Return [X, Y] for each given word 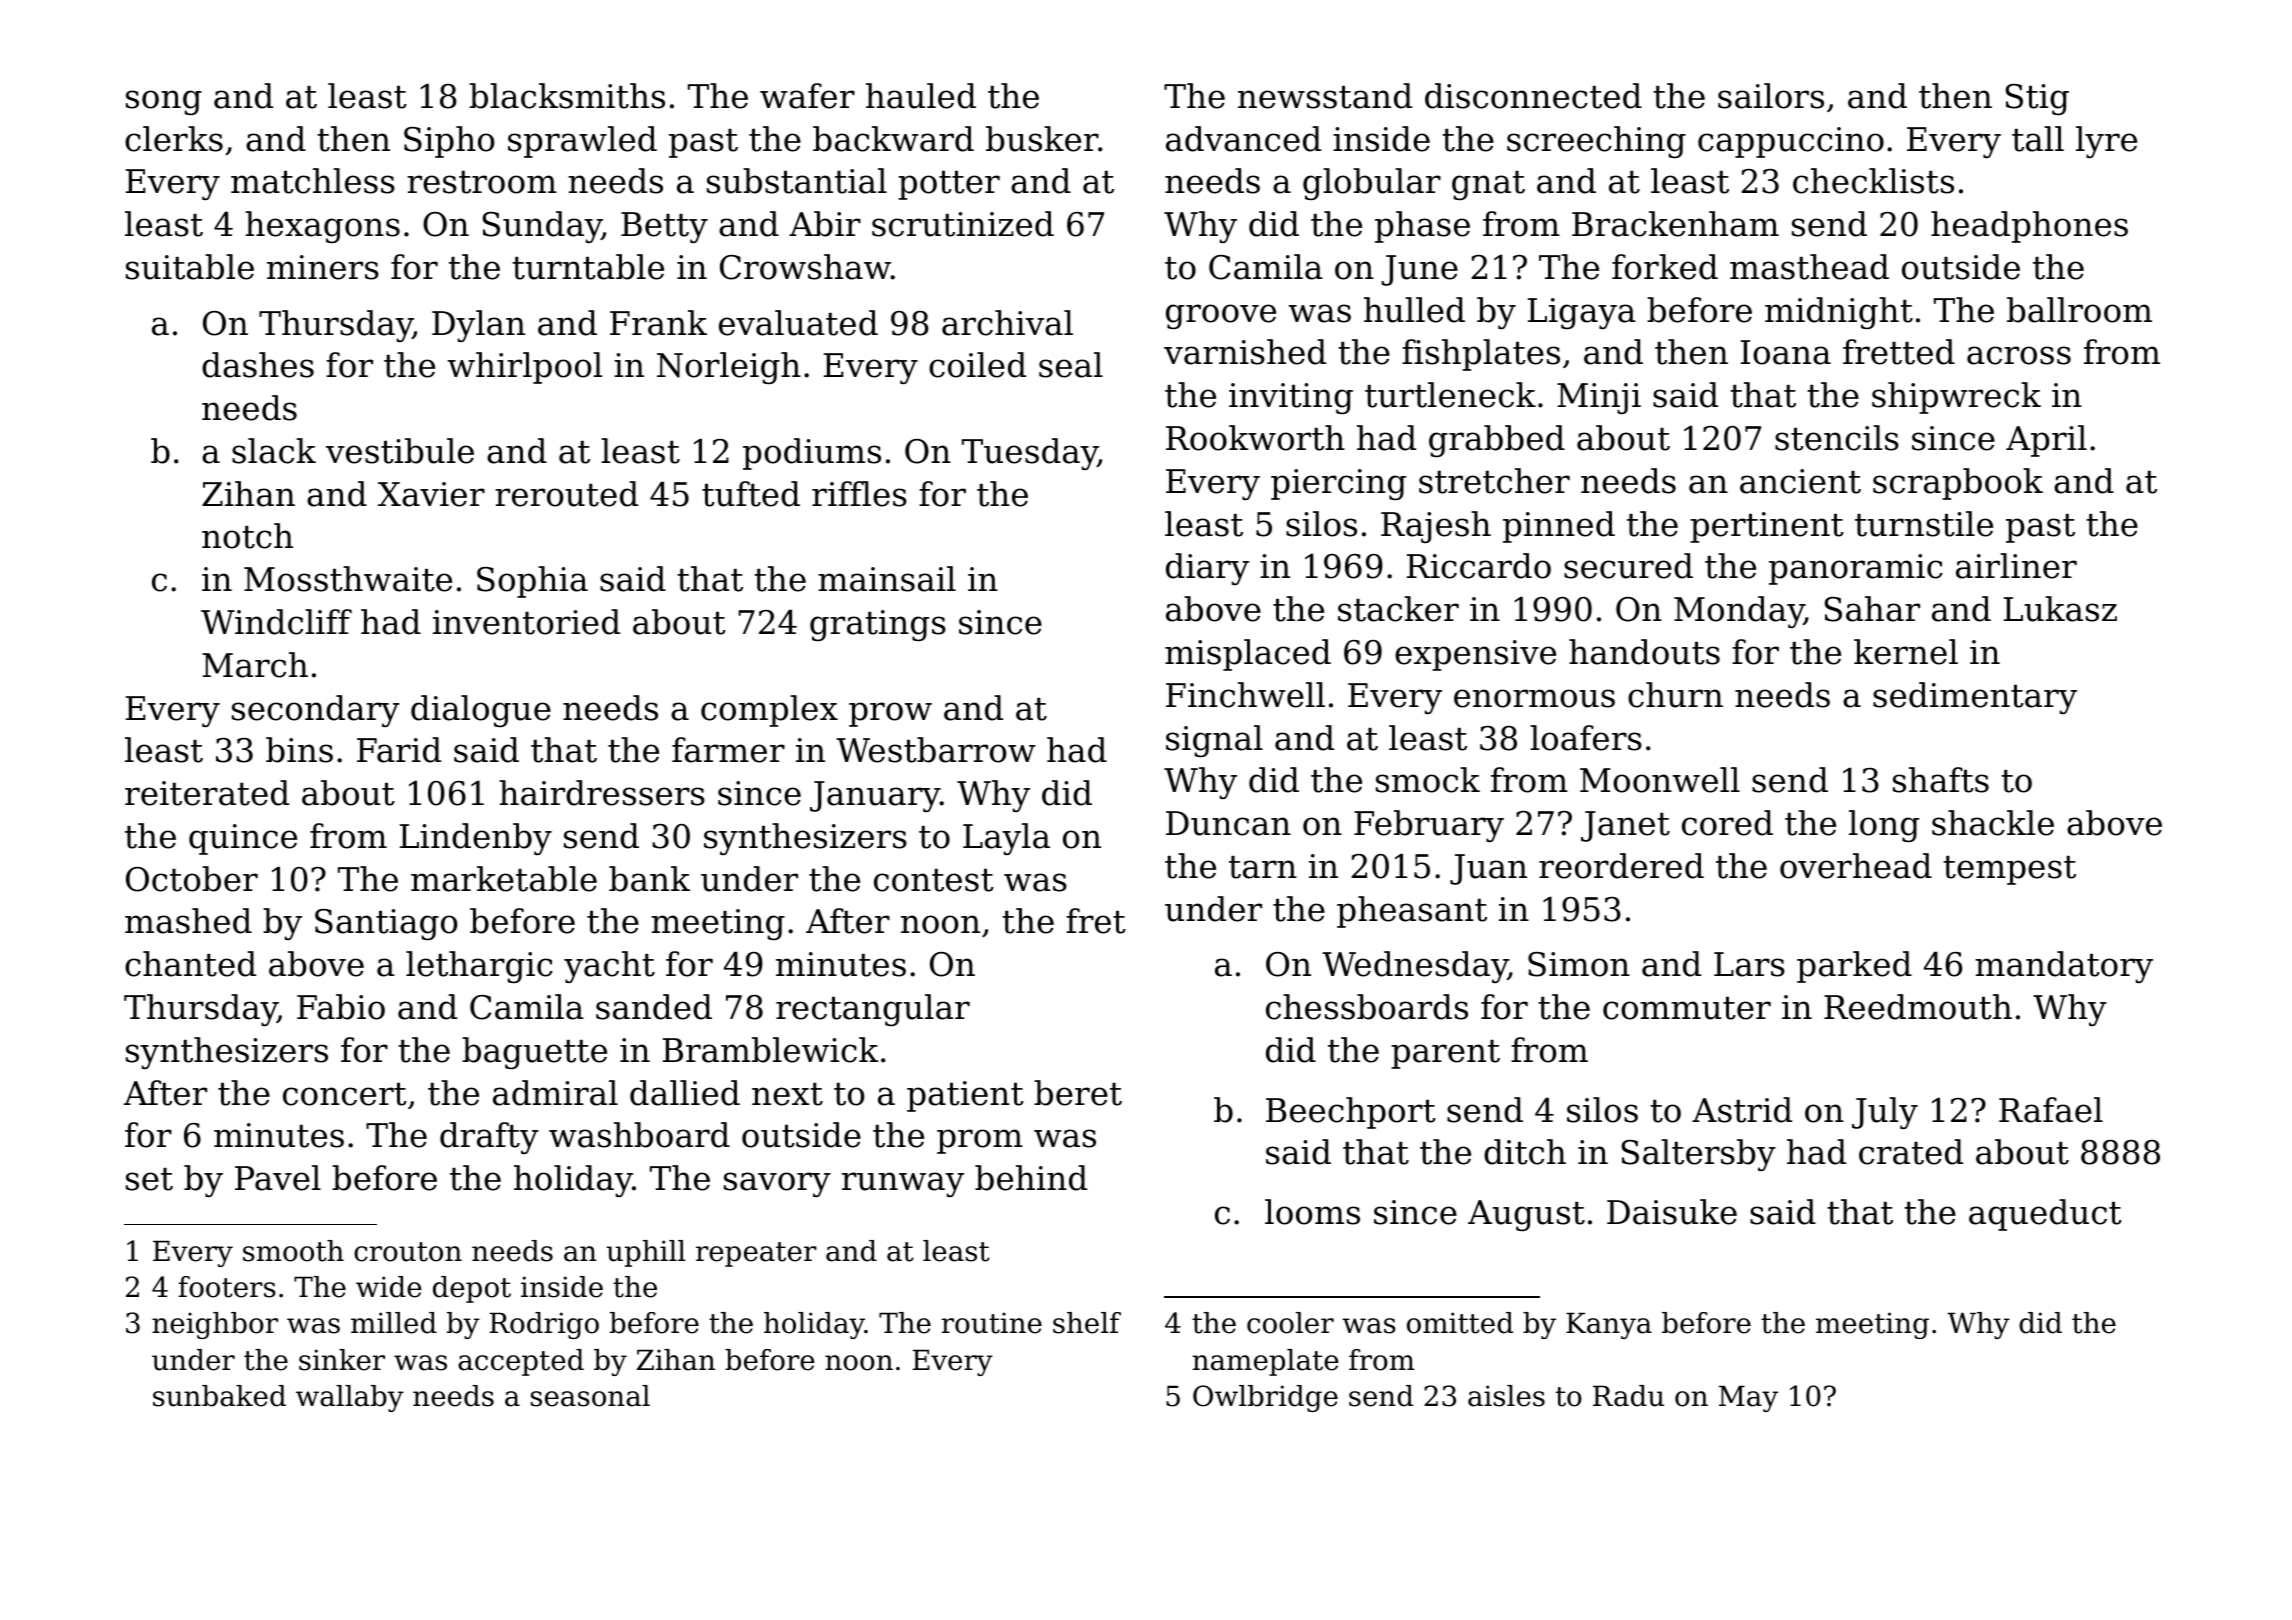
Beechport [1351, 1113]
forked [1665, 267]
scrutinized [963, 224]
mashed [188, 921]
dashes [258, 365]
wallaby [350, 1398]
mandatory [2064, 967]
